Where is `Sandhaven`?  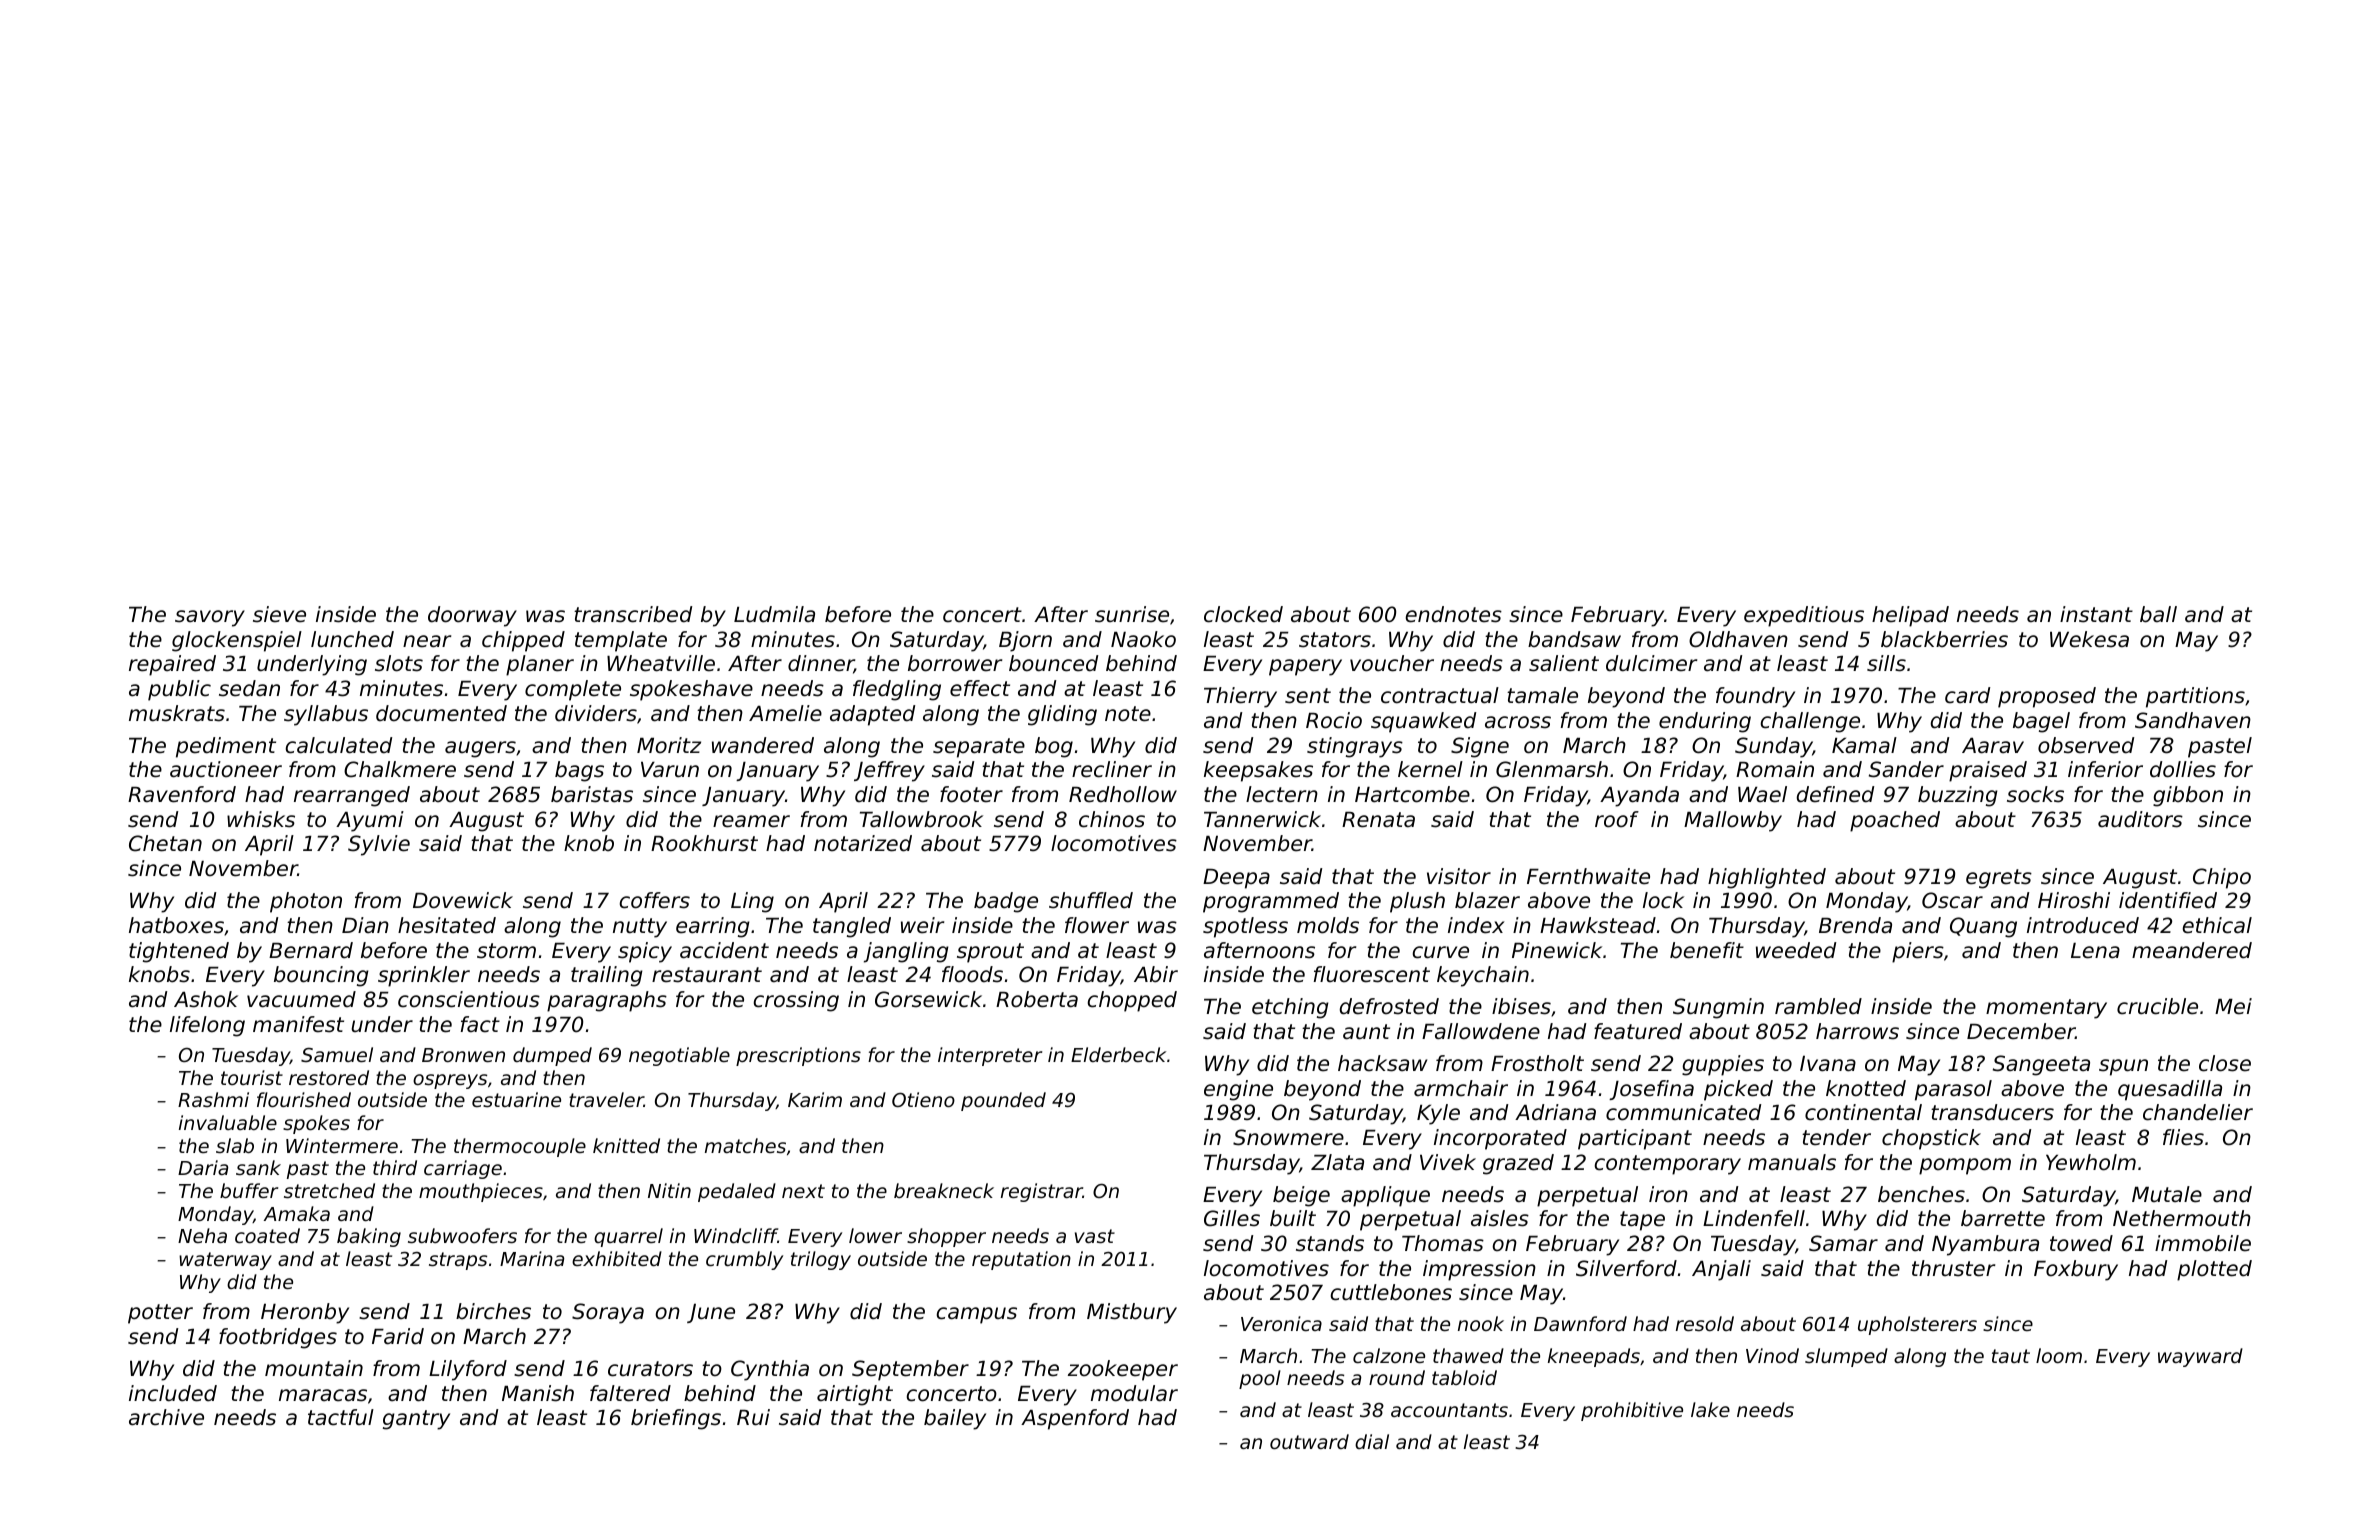
Sandhaven is located at coordinates (2193, 720).
